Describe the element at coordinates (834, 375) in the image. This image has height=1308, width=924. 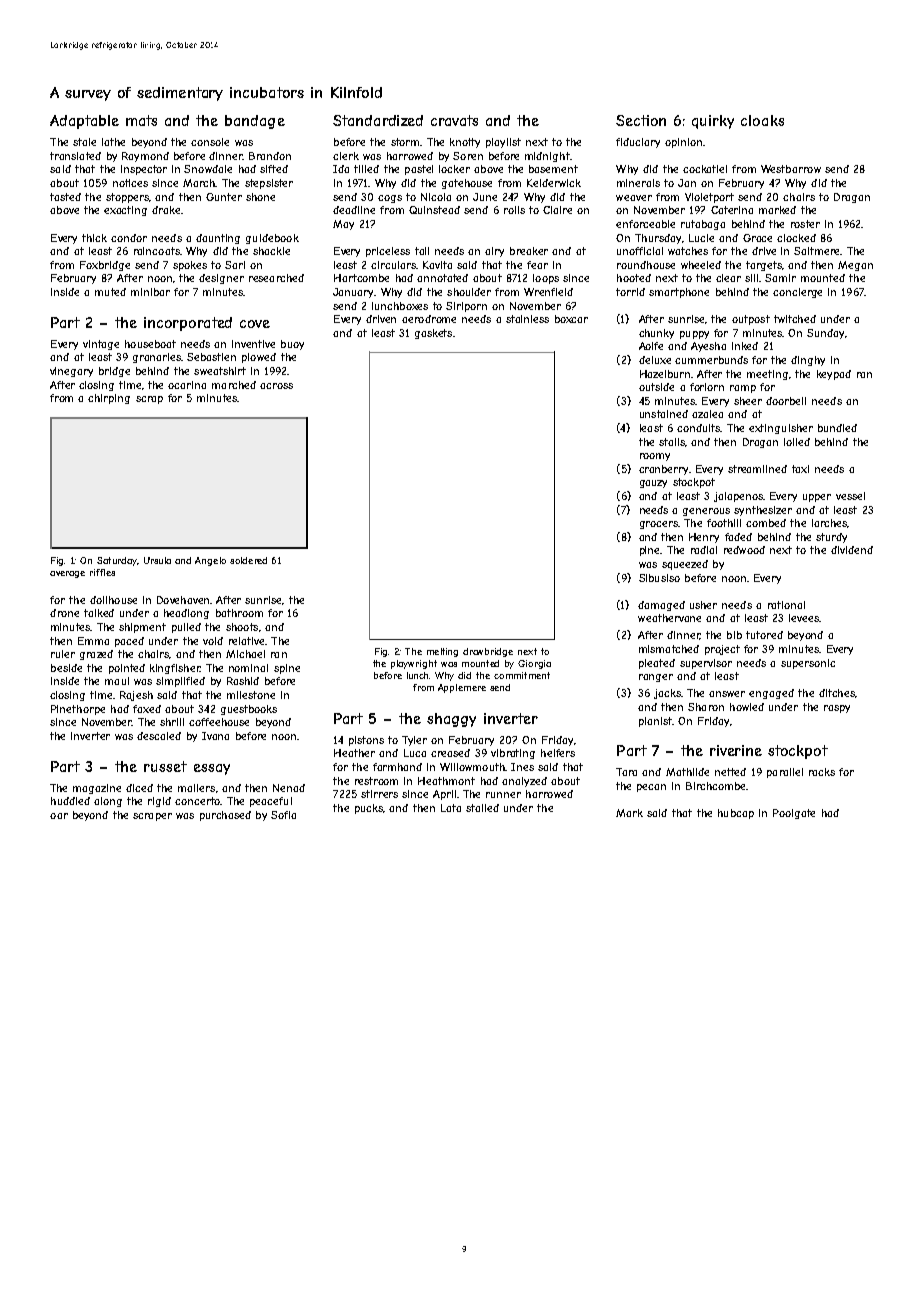
I see `keypad` at that location.
